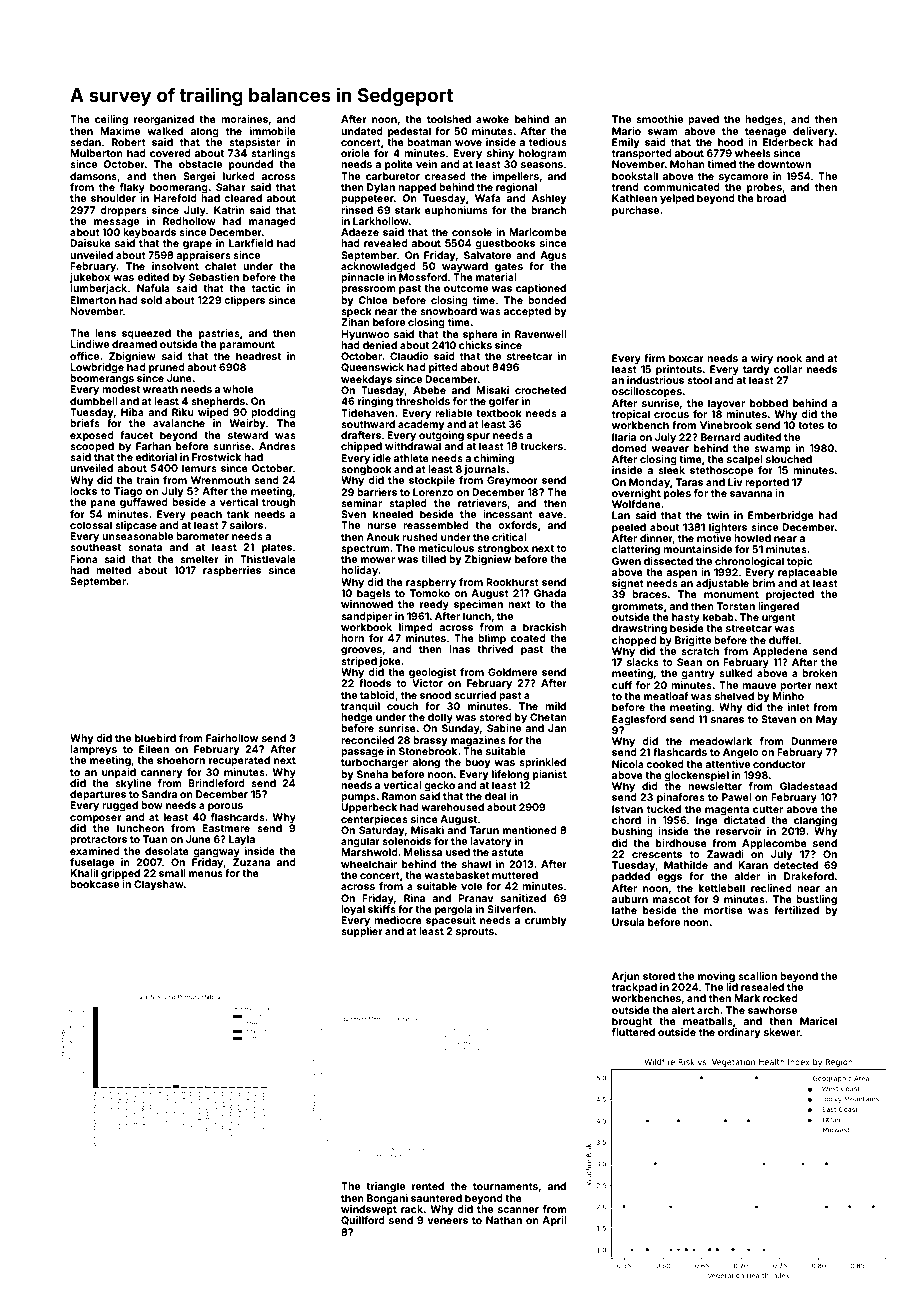  Describe the element at coordinates (449, 119) in the screenshot. I see `toolshed` at that location.
